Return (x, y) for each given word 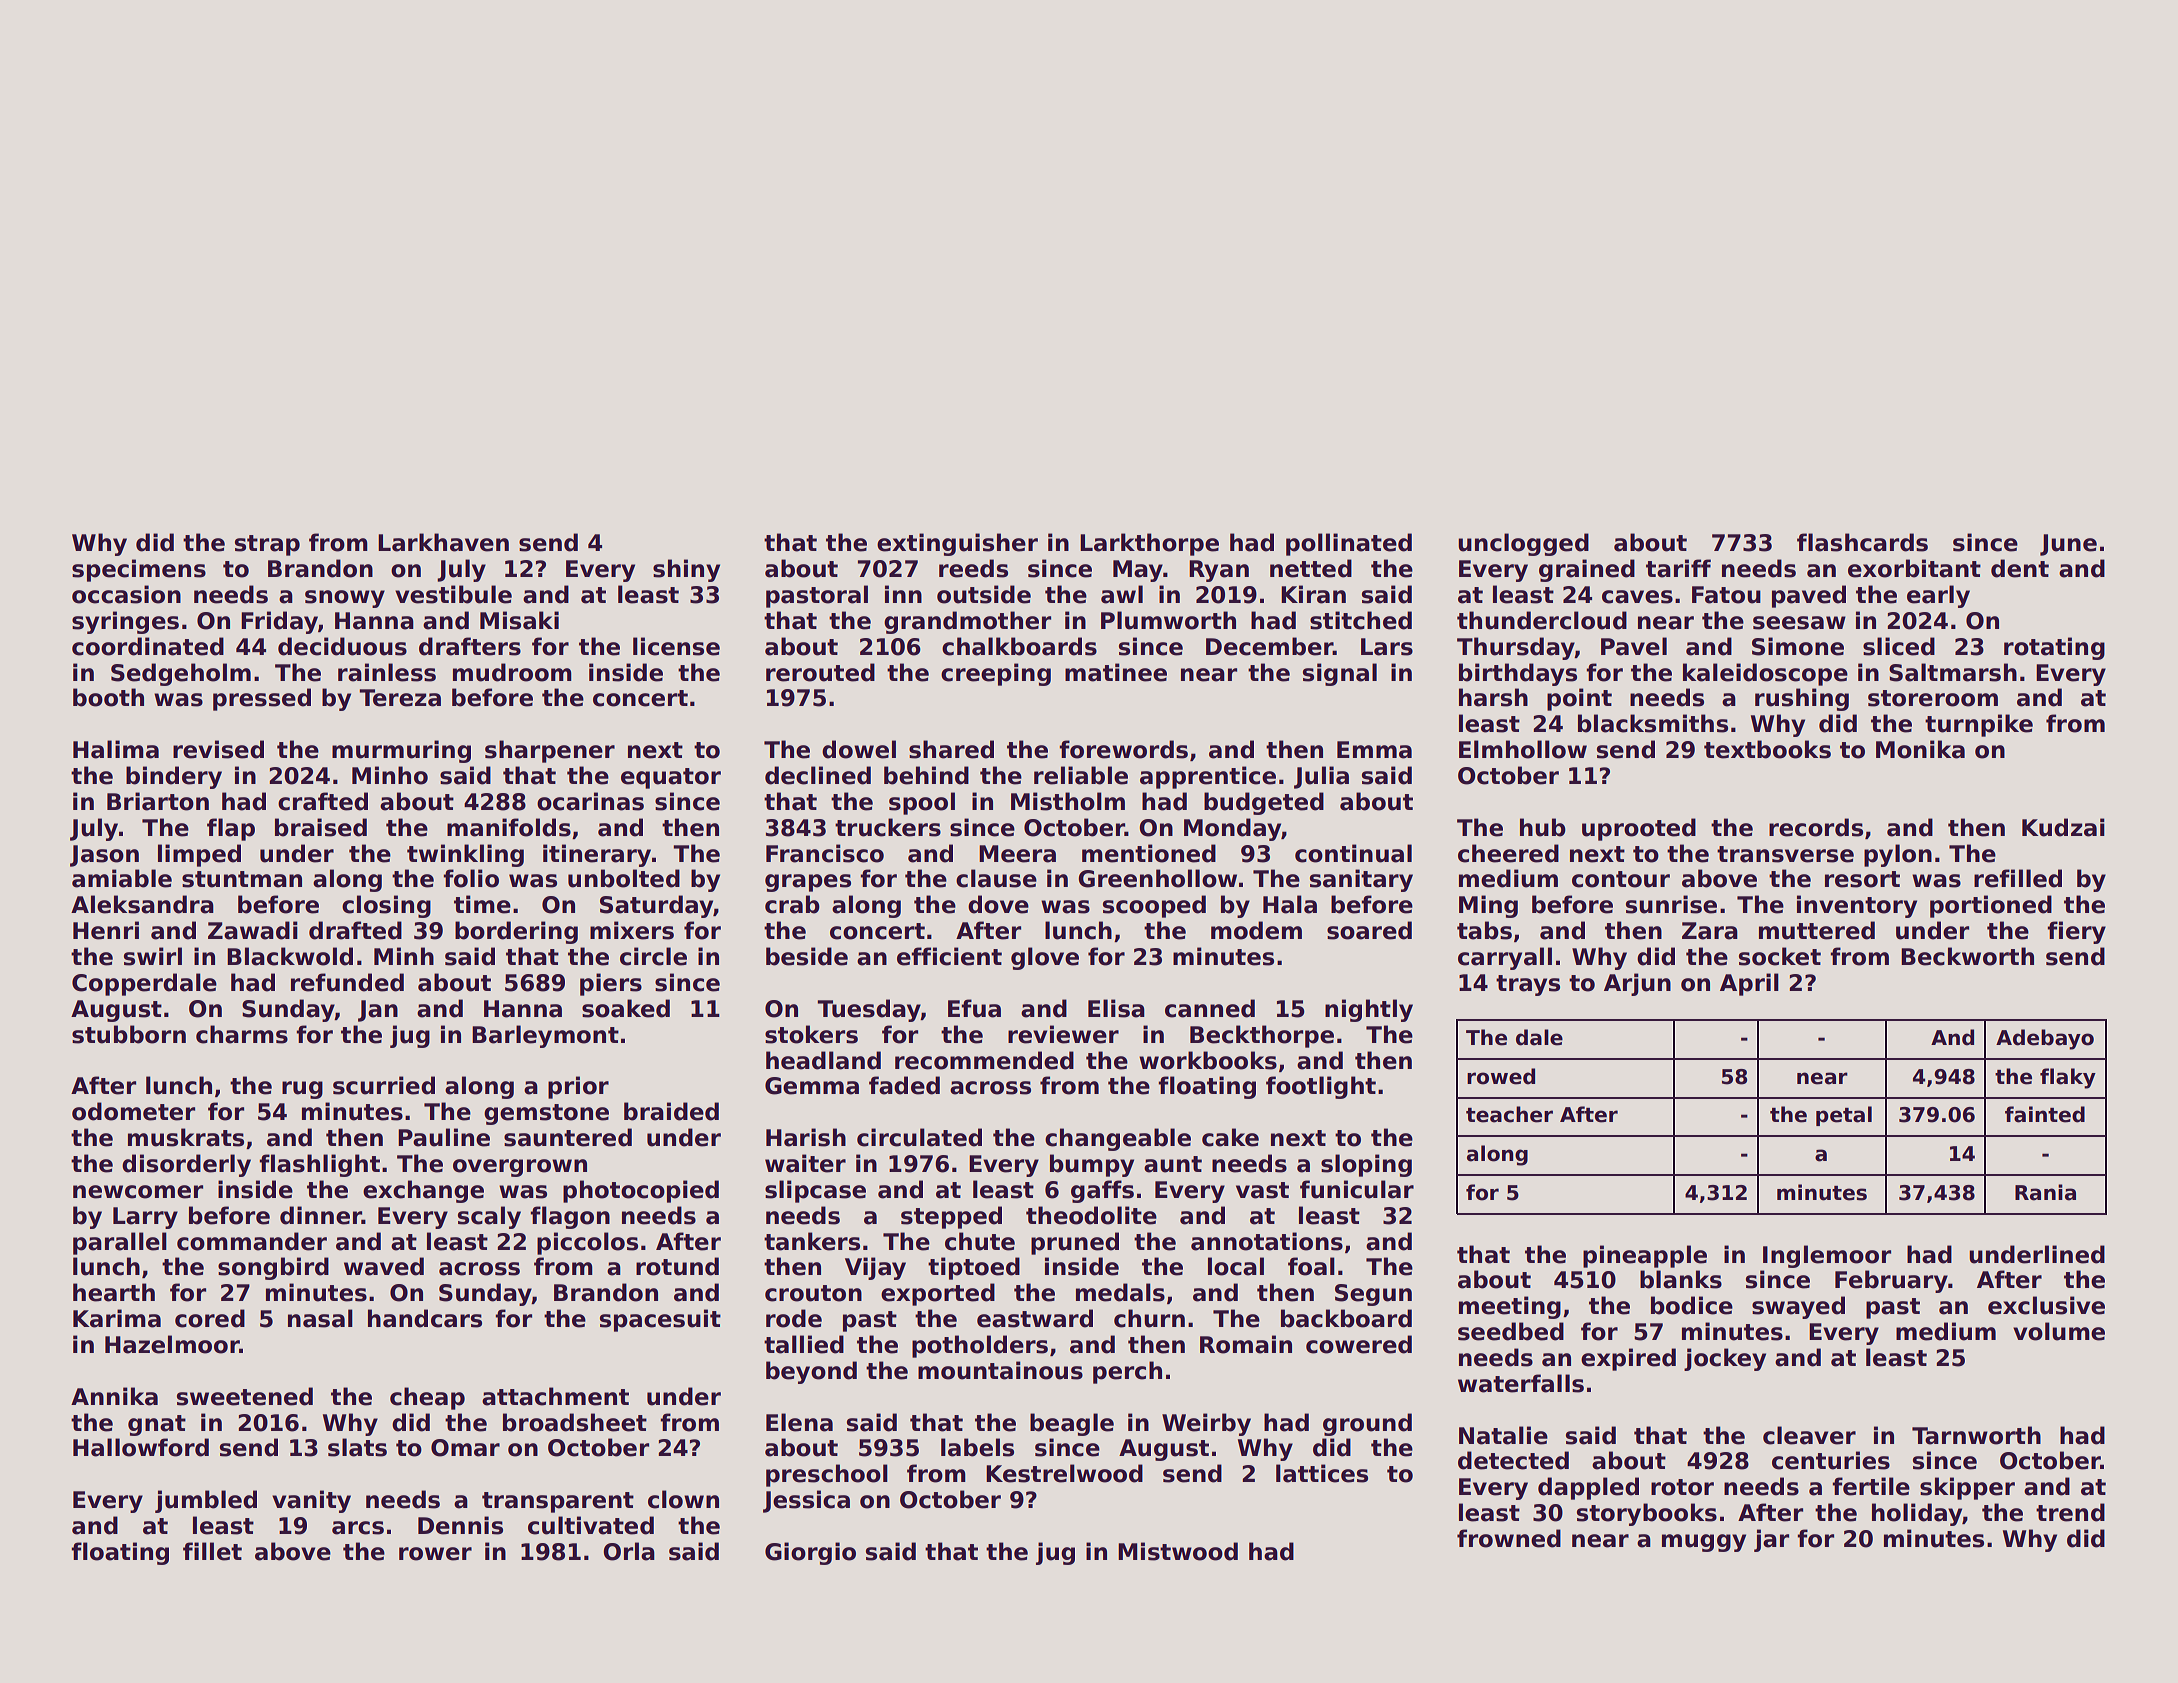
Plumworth (1168, 620)
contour (1621, 879)
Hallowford (141, 1447)
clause (996, 878)
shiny (686, 570)
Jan (378, 1011)
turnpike (1979, 725)
